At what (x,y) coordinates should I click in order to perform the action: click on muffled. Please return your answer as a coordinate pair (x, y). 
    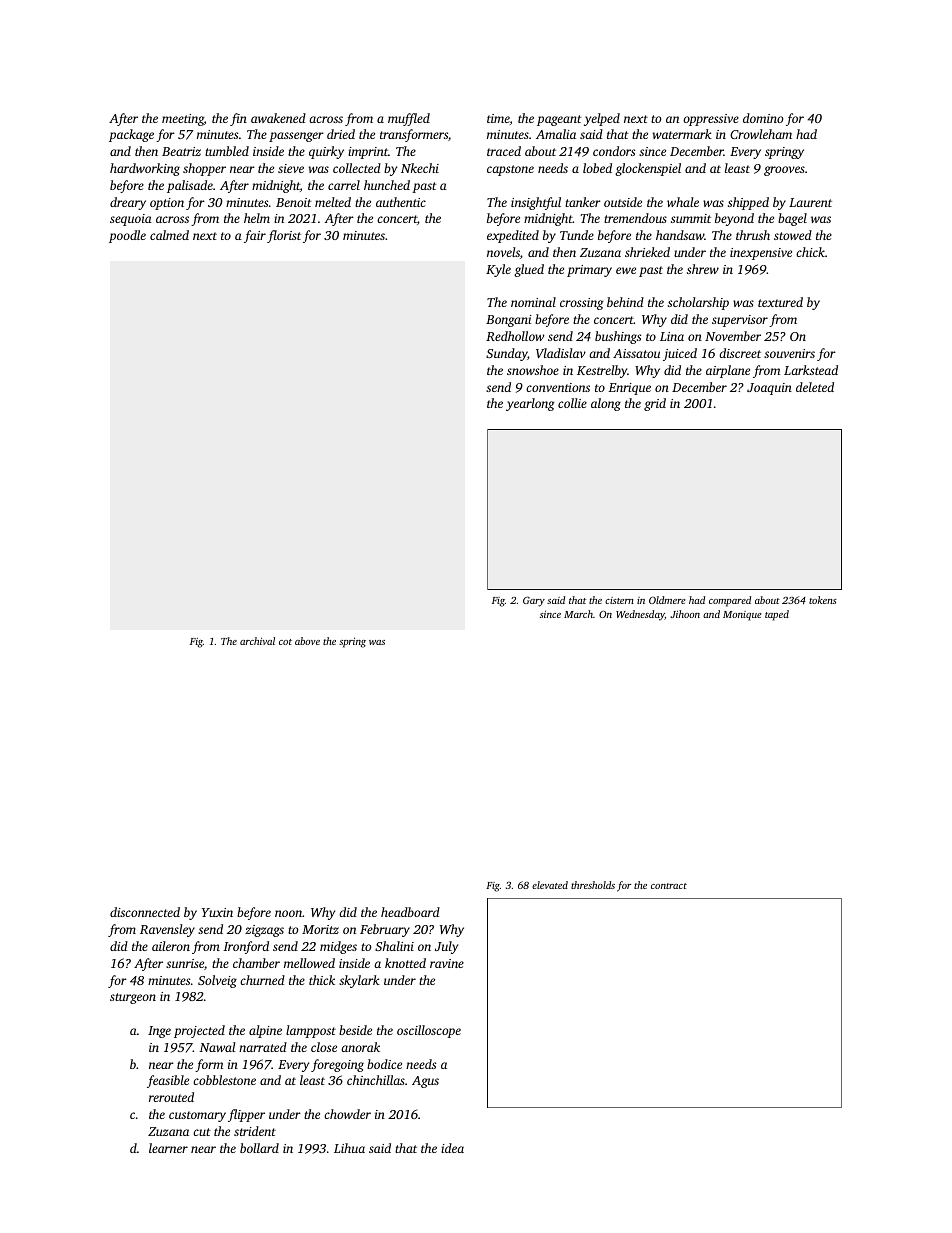
    Looking at the image, I should click on (409, 119).
